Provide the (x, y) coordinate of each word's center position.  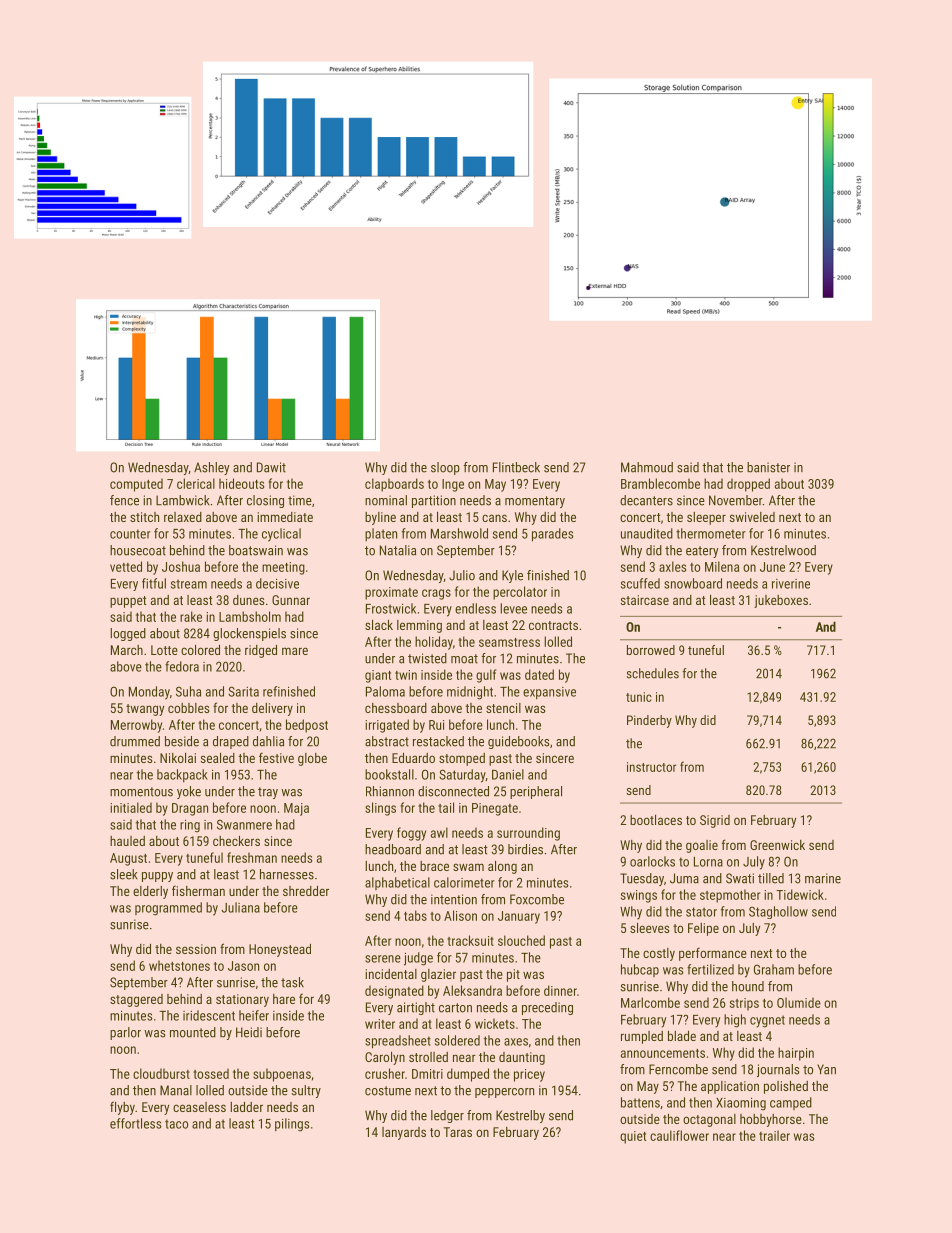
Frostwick (391, 608)
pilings (292, 1125)
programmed (168, 909)
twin (406, 675)
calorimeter (464, 882)
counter (130, 534)
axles (673, 566)
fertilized (710, 969)
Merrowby (136, 726)
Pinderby (649, 721)
